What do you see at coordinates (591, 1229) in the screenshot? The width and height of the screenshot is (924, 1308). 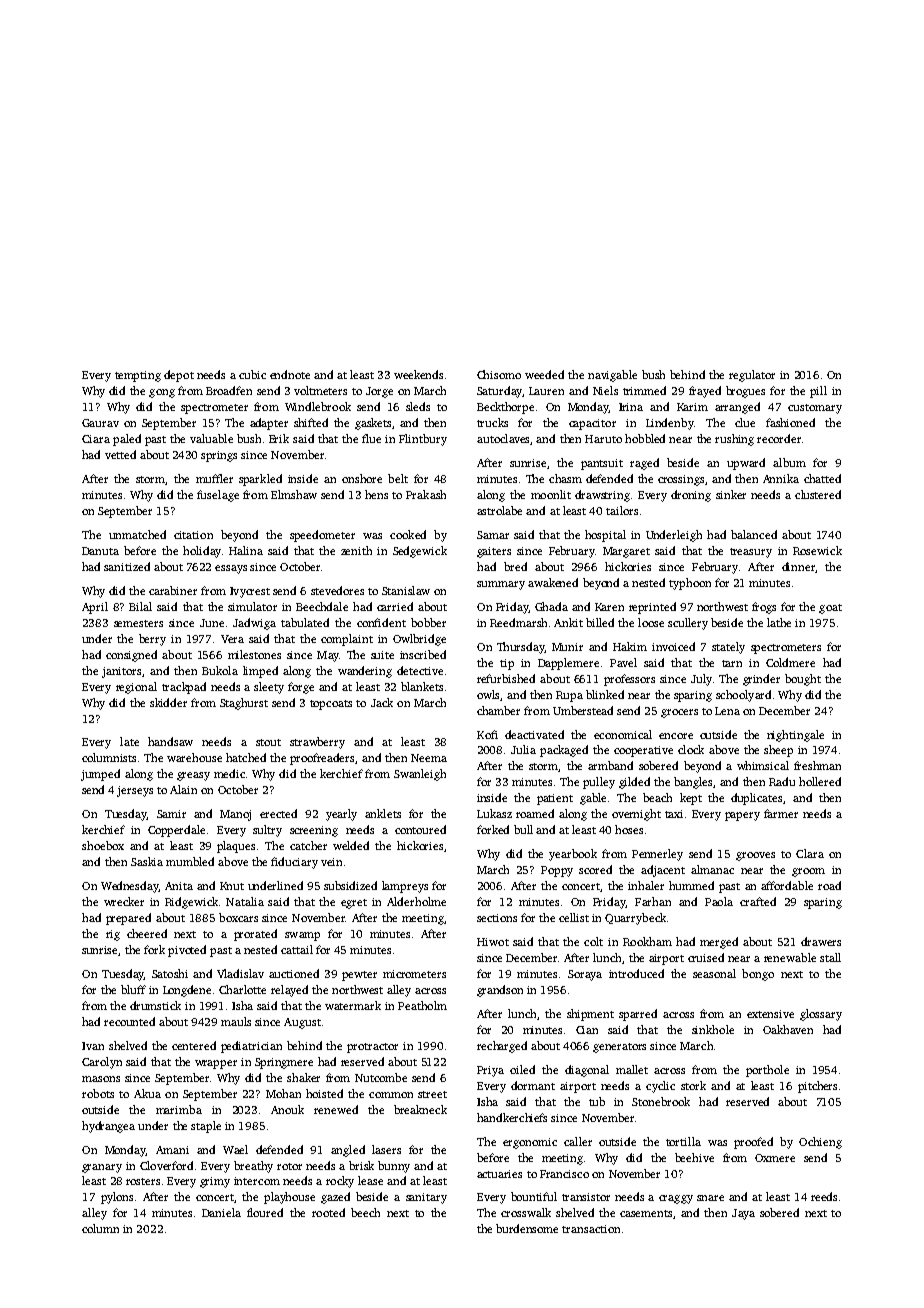 I see `transaction` at bounding box center [591, 1229].
